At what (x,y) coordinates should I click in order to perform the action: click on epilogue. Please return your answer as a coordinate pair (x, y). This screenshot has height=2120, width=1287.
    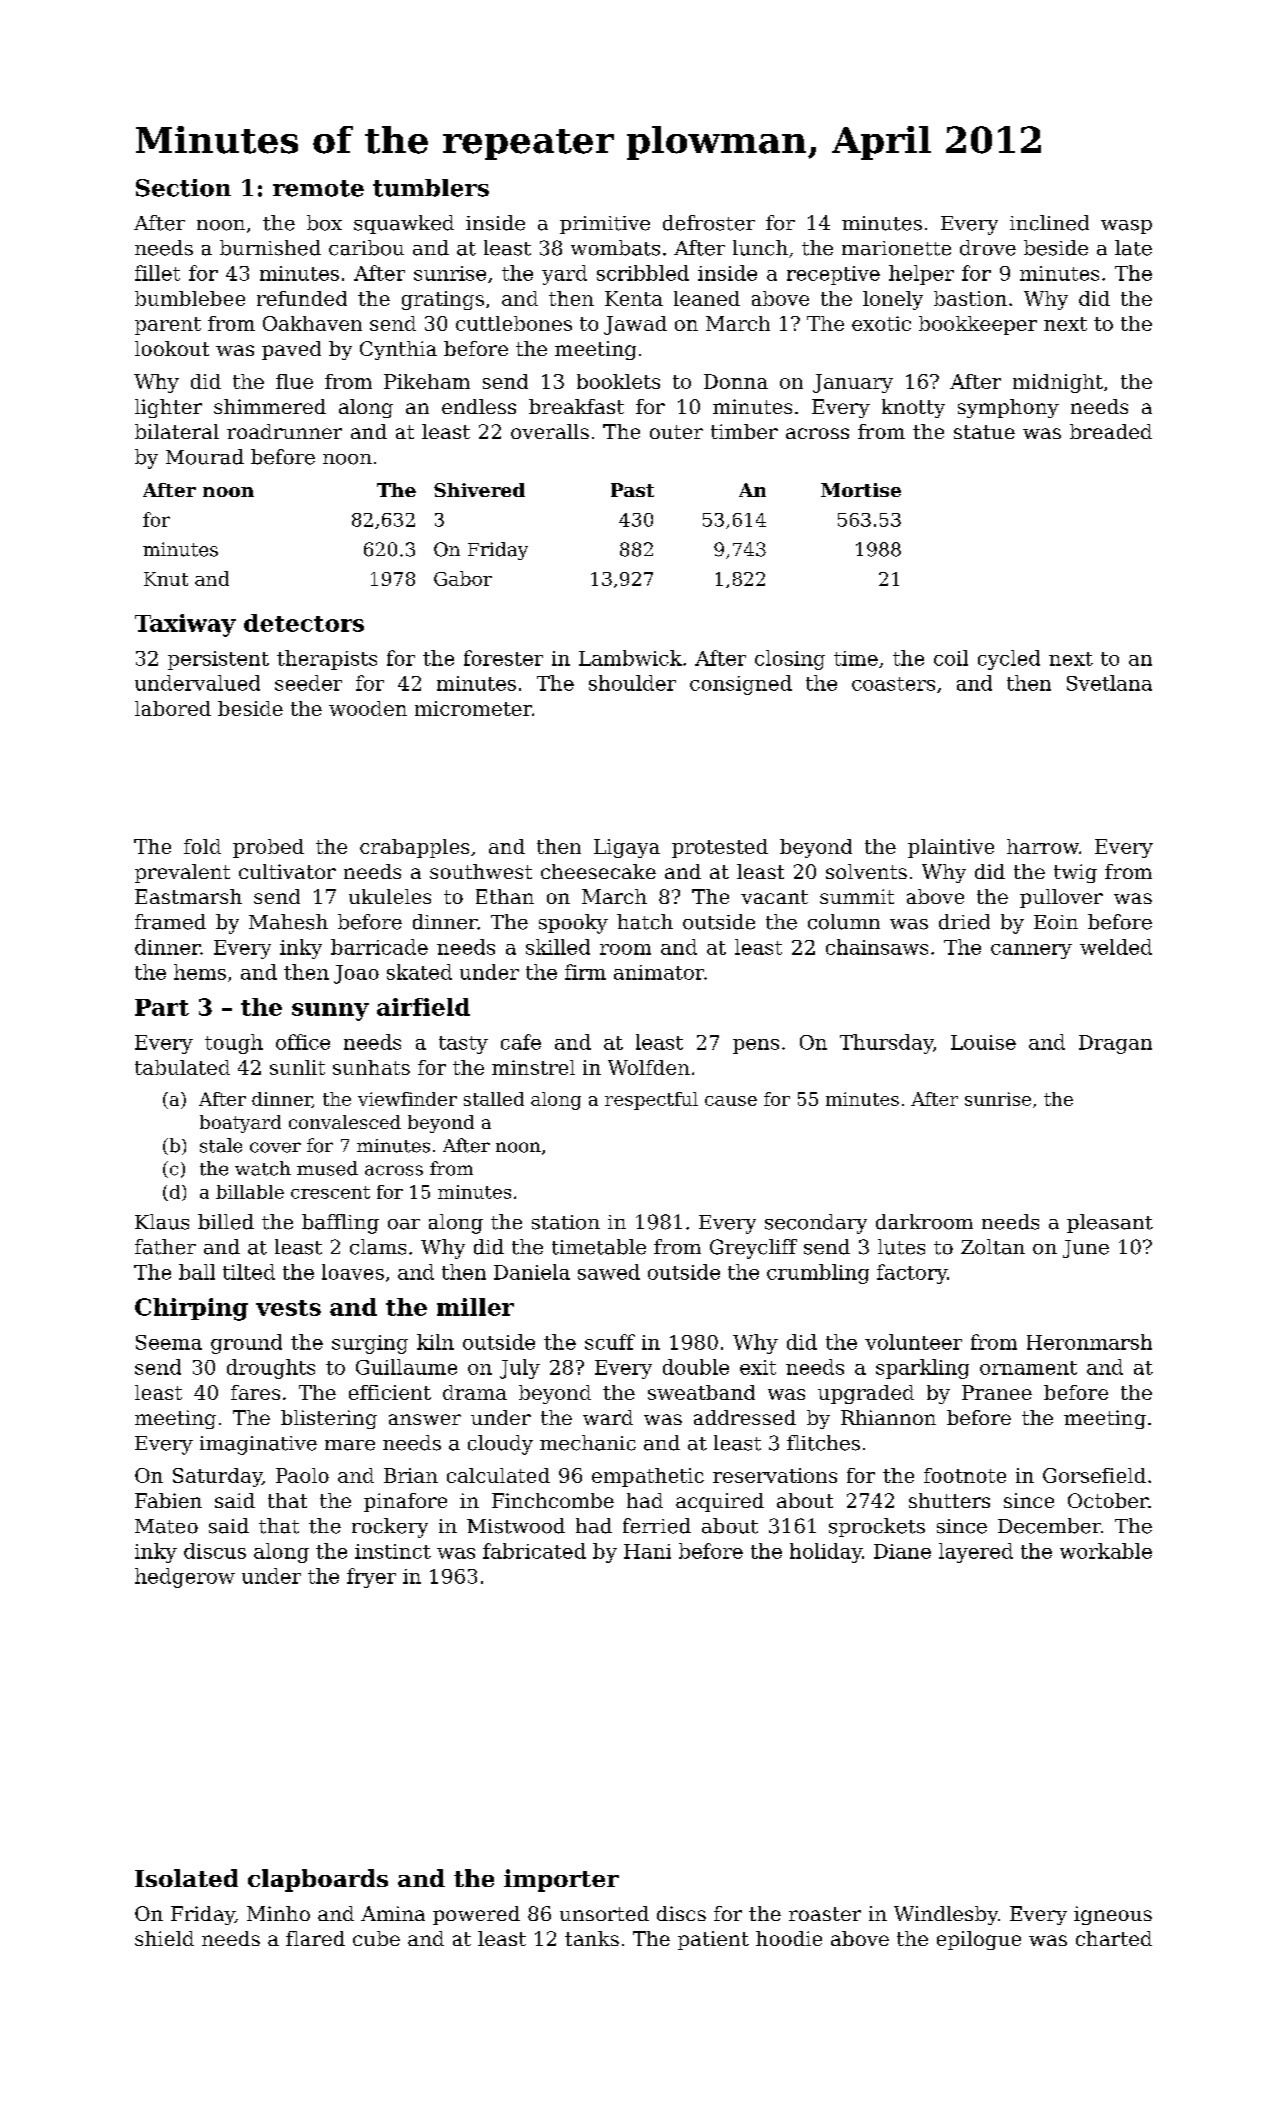
    Looking at the image, I should click on (979, 1940).
